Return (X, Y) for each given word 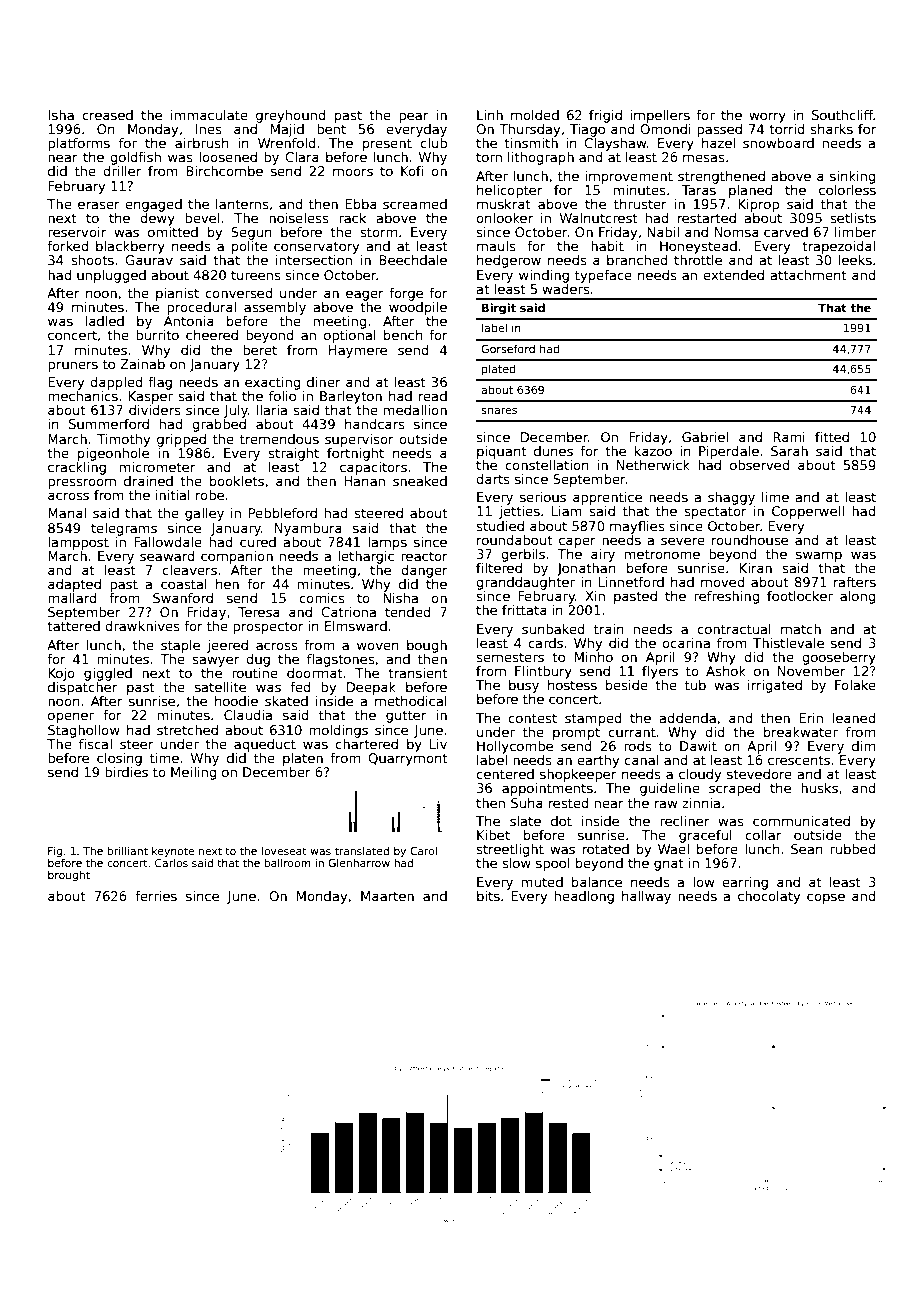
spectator (715, 512)
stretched (187, 730)
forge (406, 294)
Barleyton (351, 397)
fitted (832, 437)
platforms (79, 144)
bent (331, 129)
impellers (660, 116)
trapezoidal (838, 247)
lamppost (78, 543)
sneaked (420, 481)
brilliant (128, 851)
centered (505, 774)
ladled (105, 321)
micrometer (157, 467)
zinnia (701, 803)
